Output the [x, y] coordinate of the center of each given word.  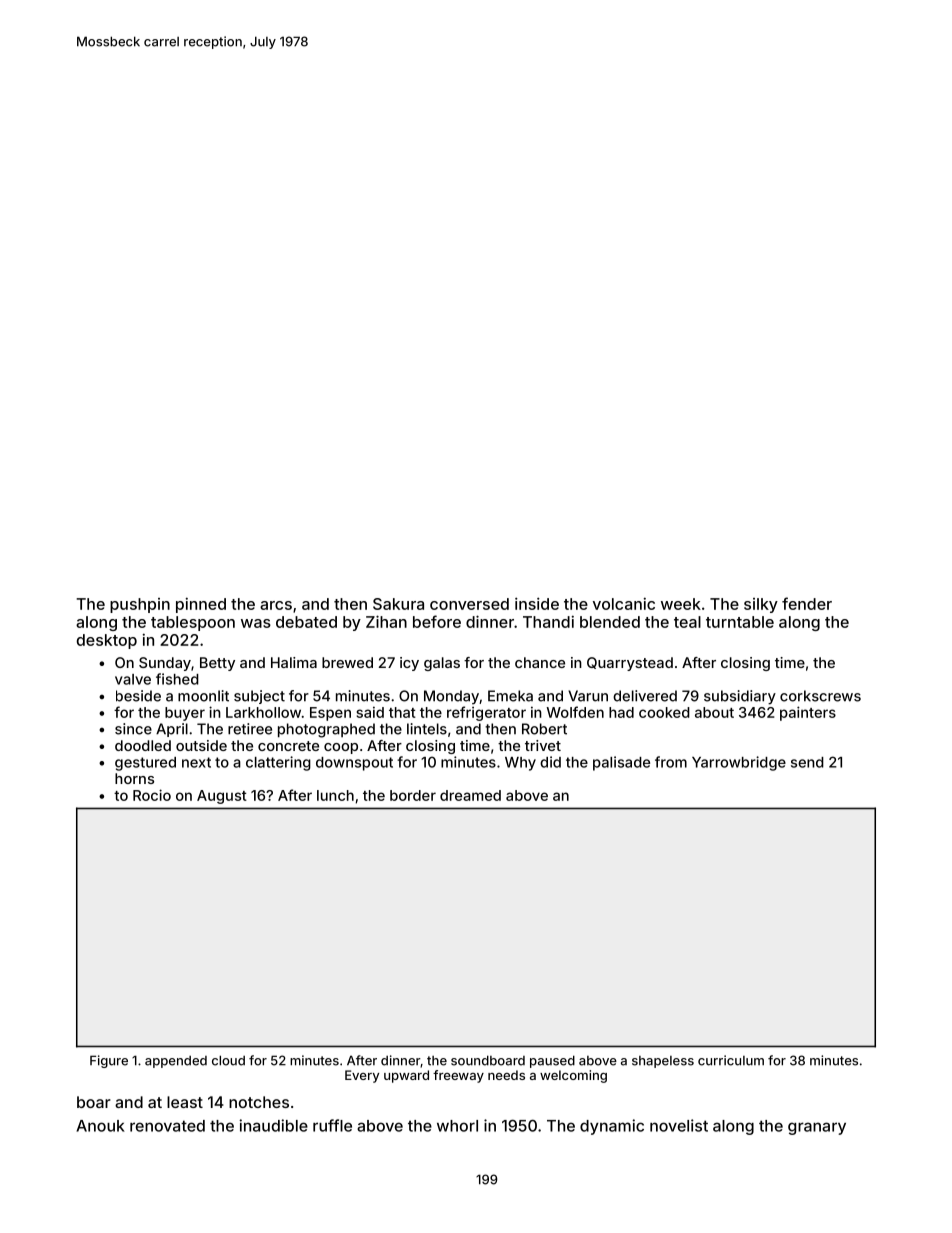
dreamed [470, 795]
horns [134, 778]
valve [133, 679]
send [807, 762]
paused [552, 1061]
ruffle [332, 1125]
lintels [427, 729]
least [185, 1102]
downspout [354, 764]
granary [817, 1128]
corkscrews [820, 696]
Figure [109, 1061]
